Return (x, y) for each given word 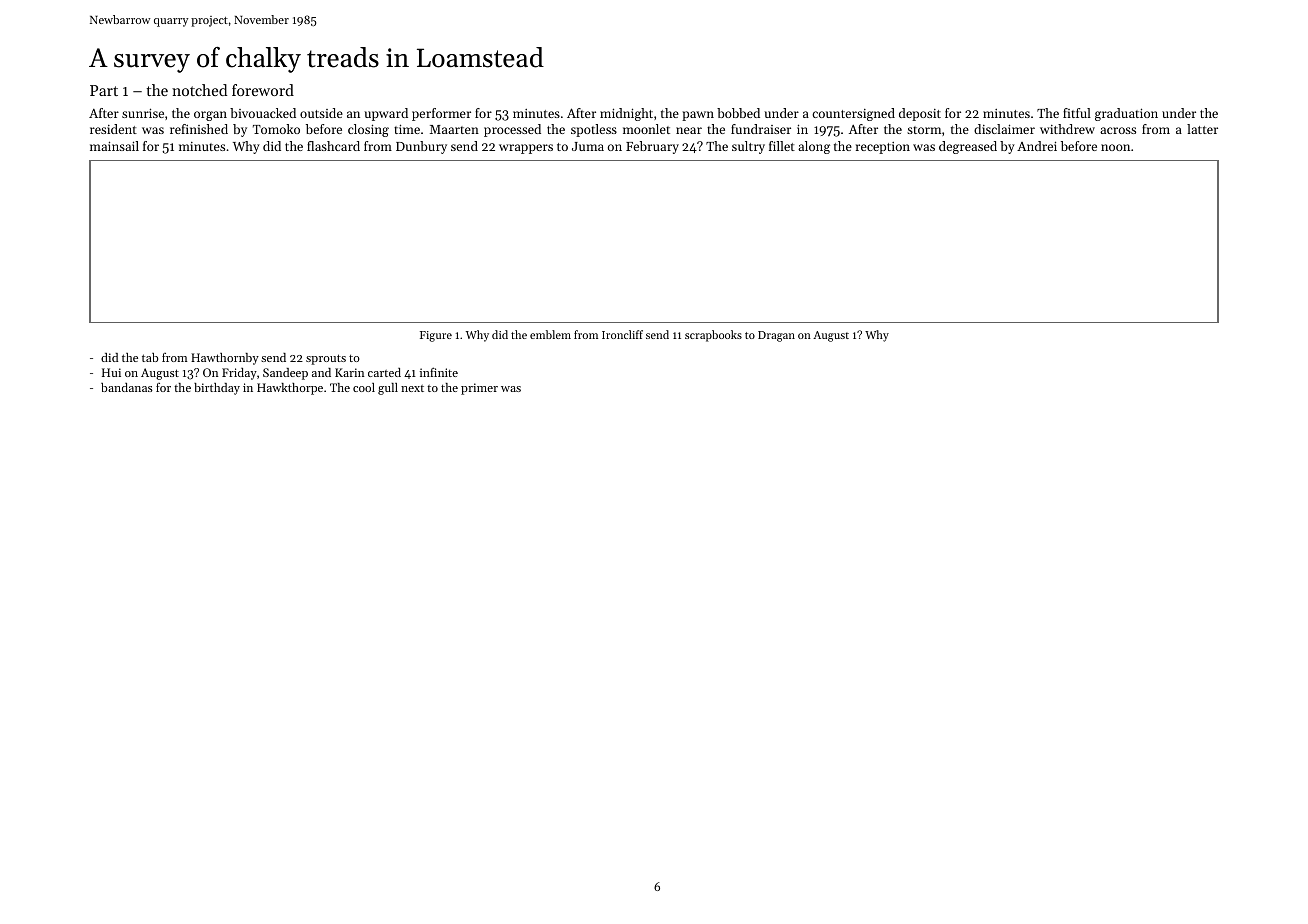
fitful (1077, 113)
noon (1115, 147)
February (652, 147)
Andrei (1037, 146)
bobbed (738, 113)
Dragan (776, 336)
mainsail (114, 146)
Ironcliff (622, 334)
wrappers (526, 149)
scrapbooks (713, 336)
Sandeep (285, 374)
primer (479, 389)
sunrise (143, 113)
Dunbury (421, 147)
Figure (436, 336)
